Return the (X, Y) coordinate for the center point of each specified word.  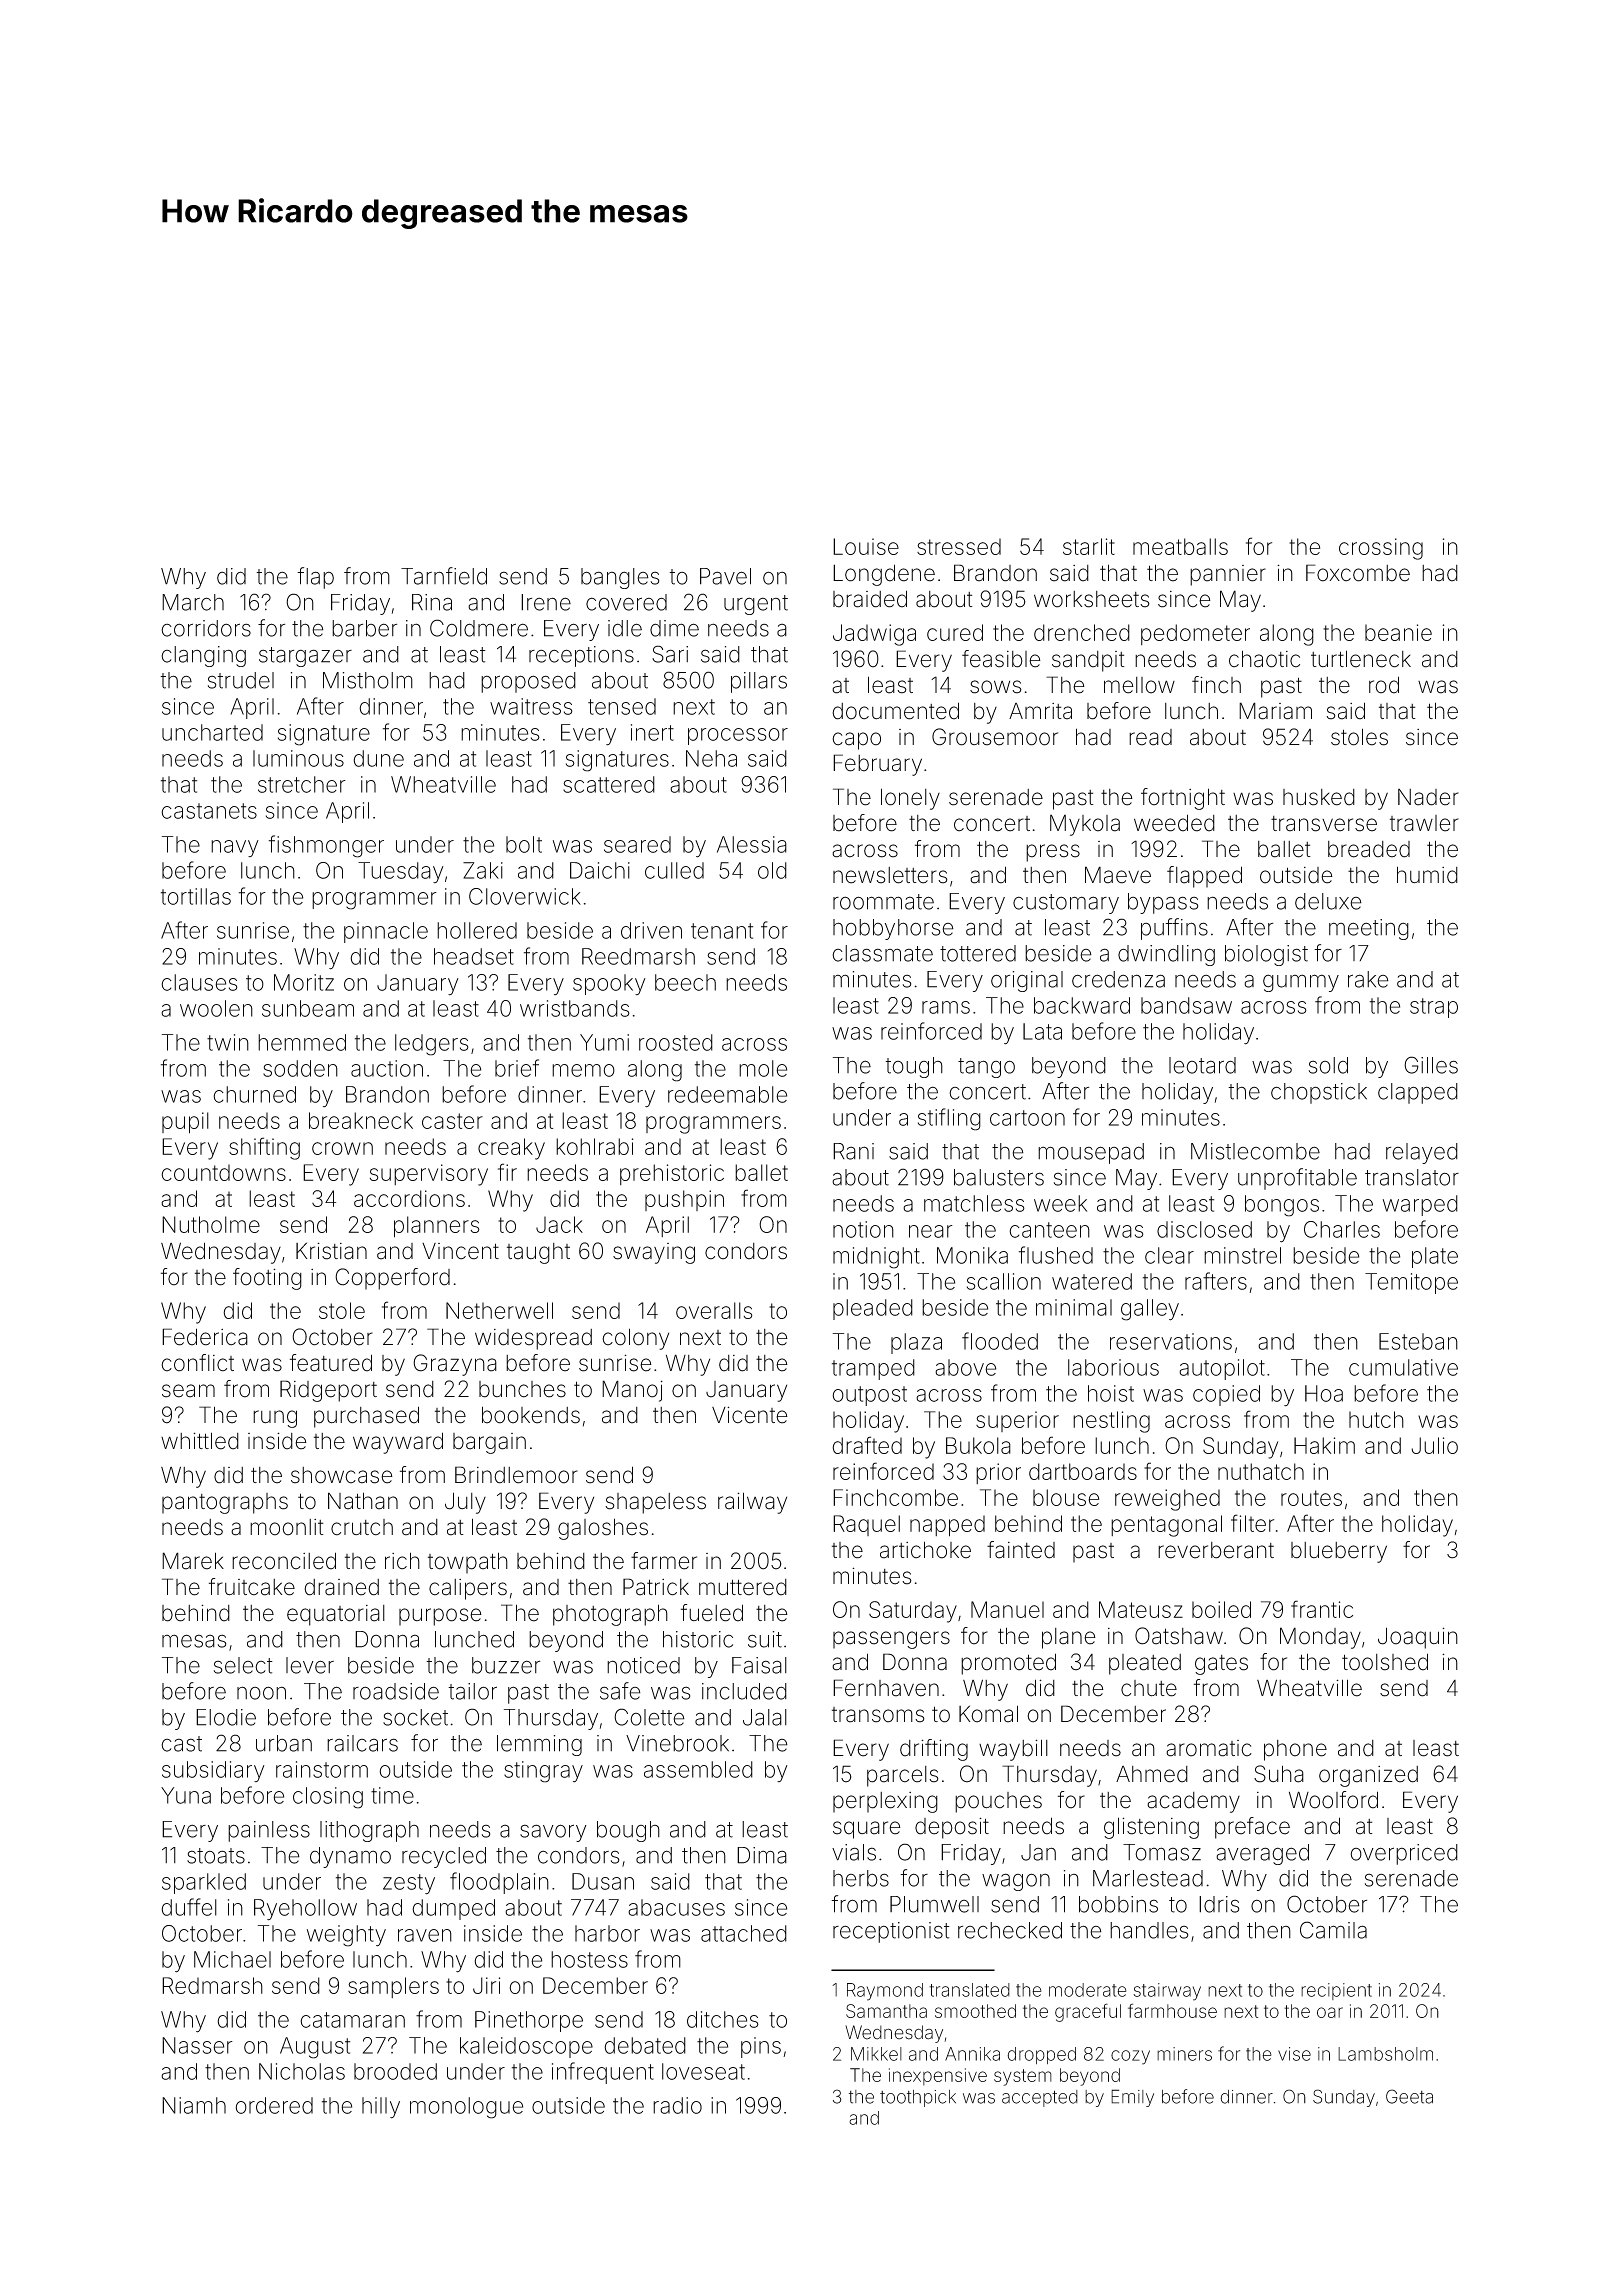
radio (677, 2105)
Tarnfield (444, 576)
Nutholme (211, 1224)
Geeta (1409, 2096)
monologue (466, 2108)
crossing (1381, 549)
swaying (654, 1253)
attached (744, 1933)
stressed (959, 546)
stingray (543, 1772)
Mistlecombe (1255, 1151)
